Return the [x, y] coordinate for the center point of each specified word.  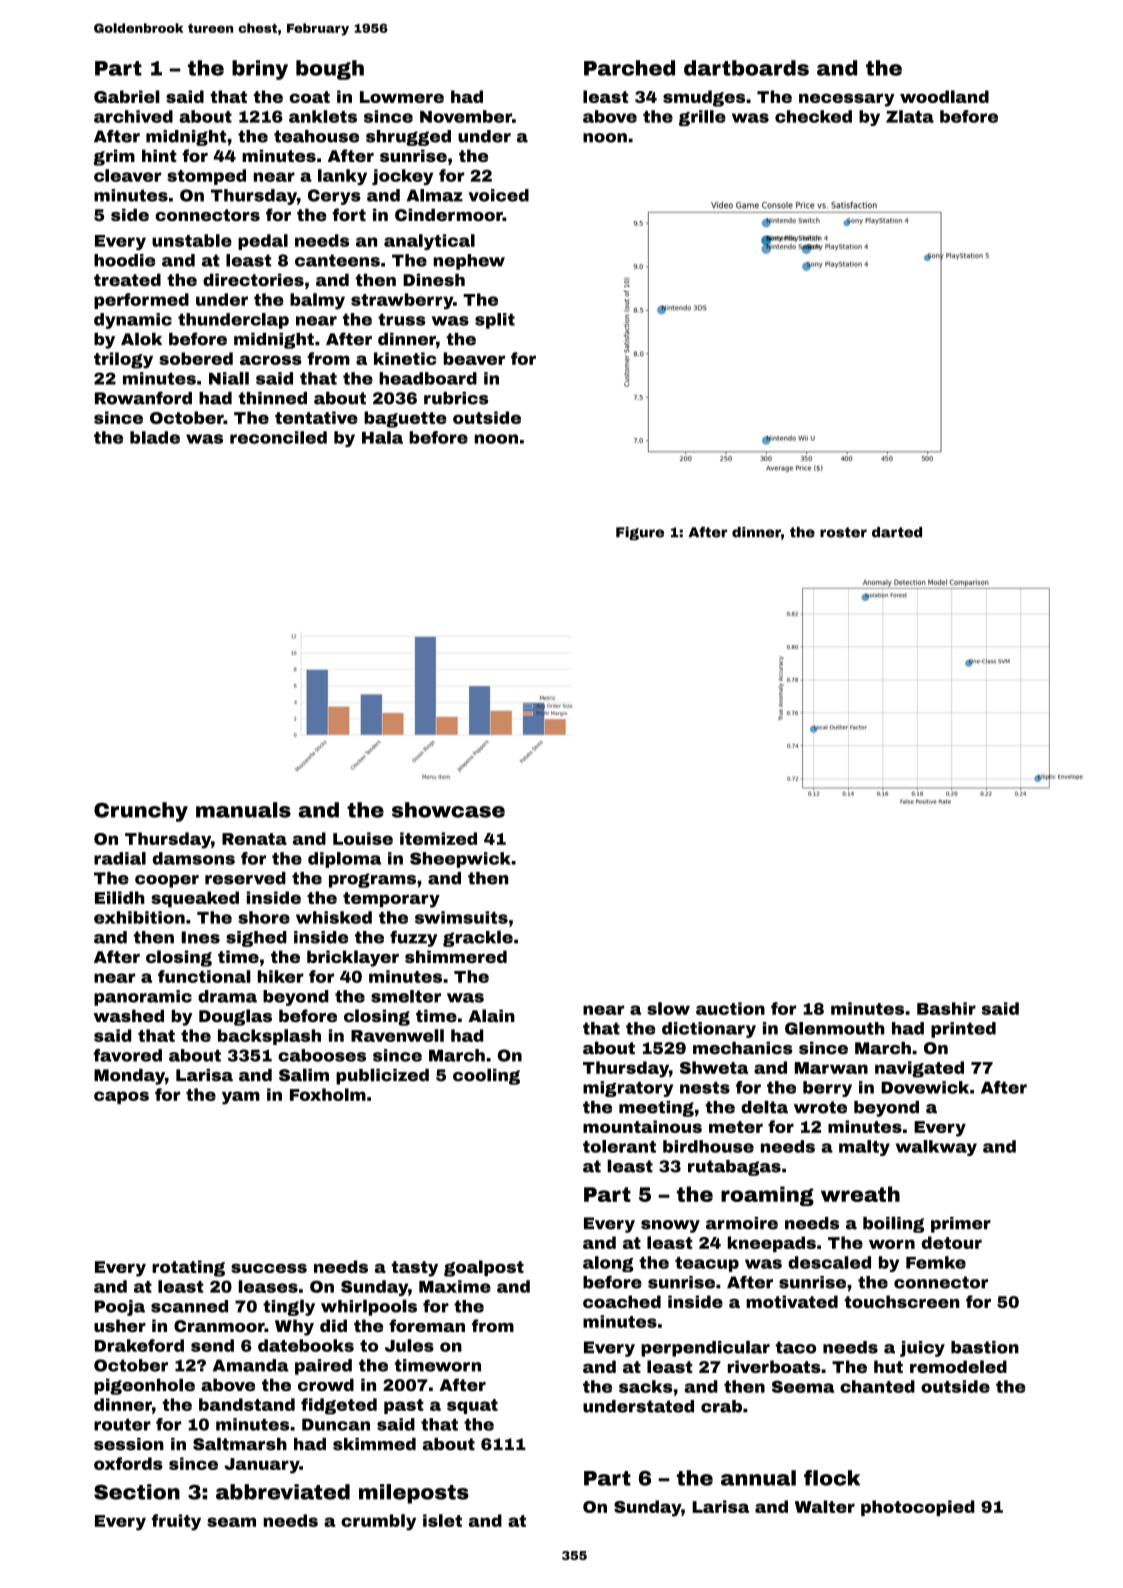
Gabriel [127, 96]
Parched [629, 68]
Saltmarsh [240, 1444]
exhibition [139, 917]
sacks [646, 1386]
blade [155, 437]
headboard [428, 378]
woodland [944, 96]
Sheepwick [460, 860]
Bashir [946, 1008]
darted [897, 532]
